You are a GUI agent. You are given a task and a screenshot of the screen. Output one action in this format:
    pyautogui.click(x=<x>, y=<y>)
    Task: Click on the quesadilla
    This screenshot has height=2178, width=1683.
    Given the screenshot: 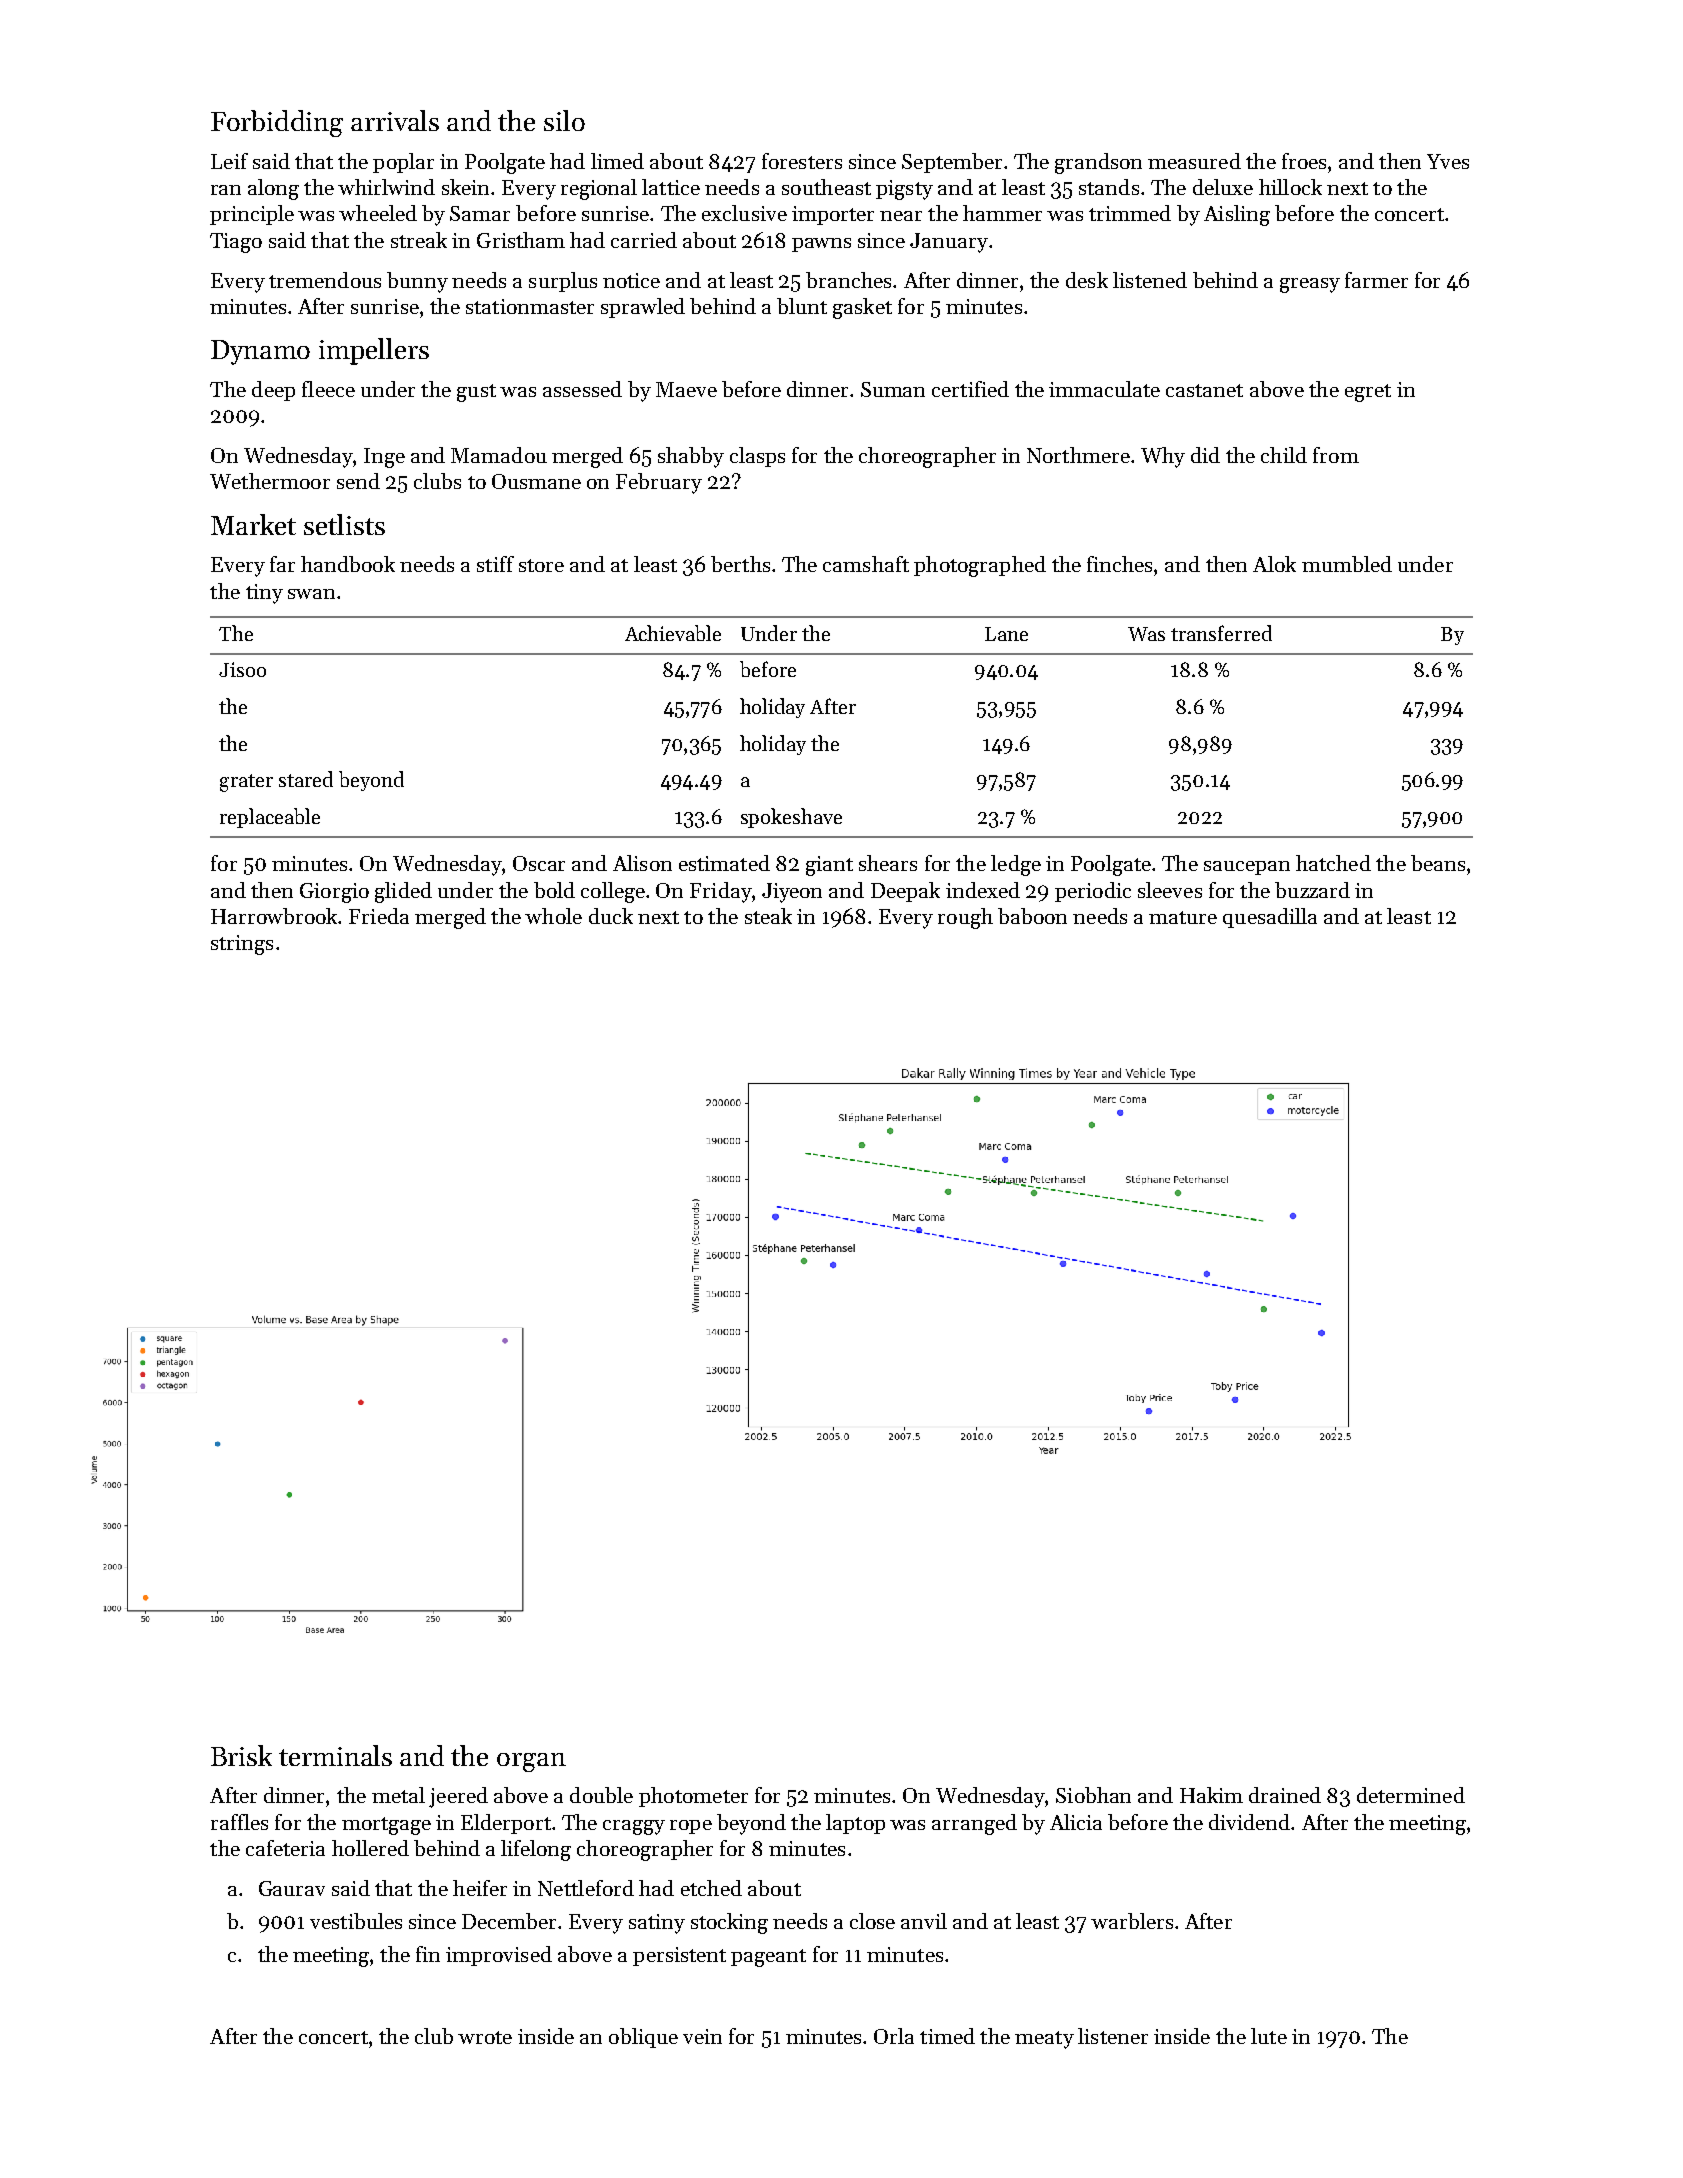 What is the action you would take?
    pyautogui.click(x=1270, y=918)
